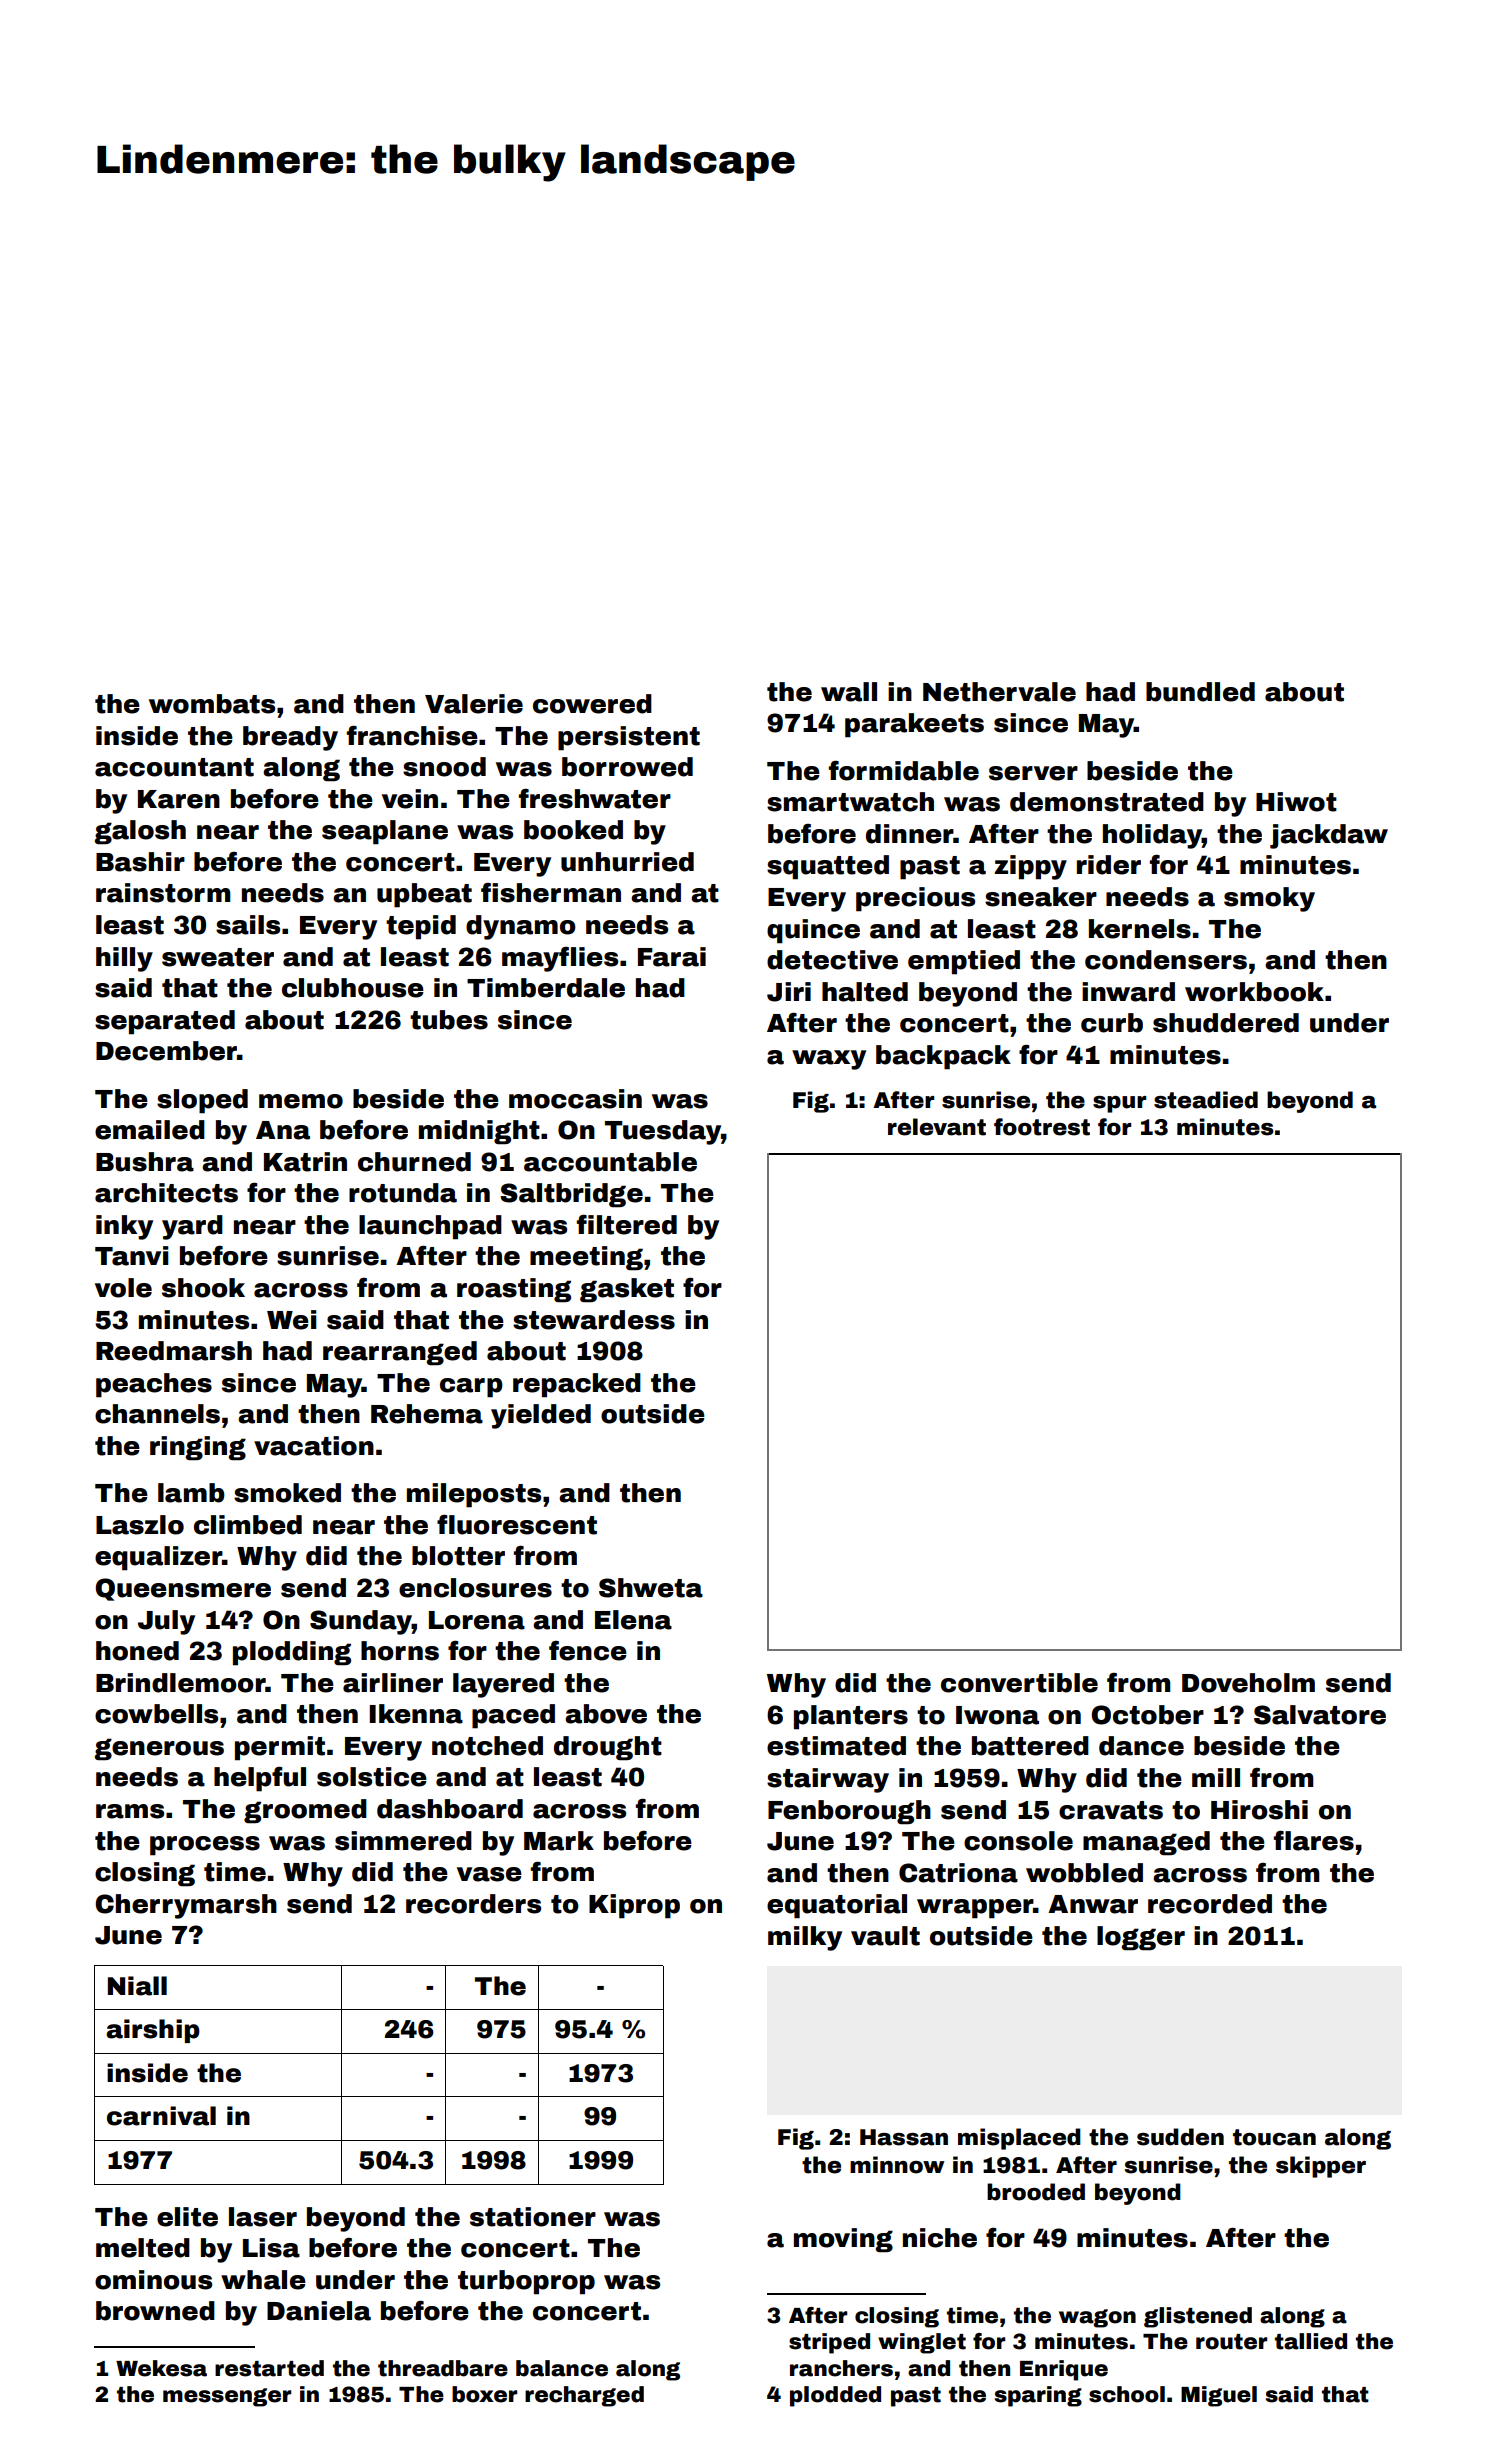 This screenshot has width=1496, height=2464. I want to click on cowered, so click(592, 704).
